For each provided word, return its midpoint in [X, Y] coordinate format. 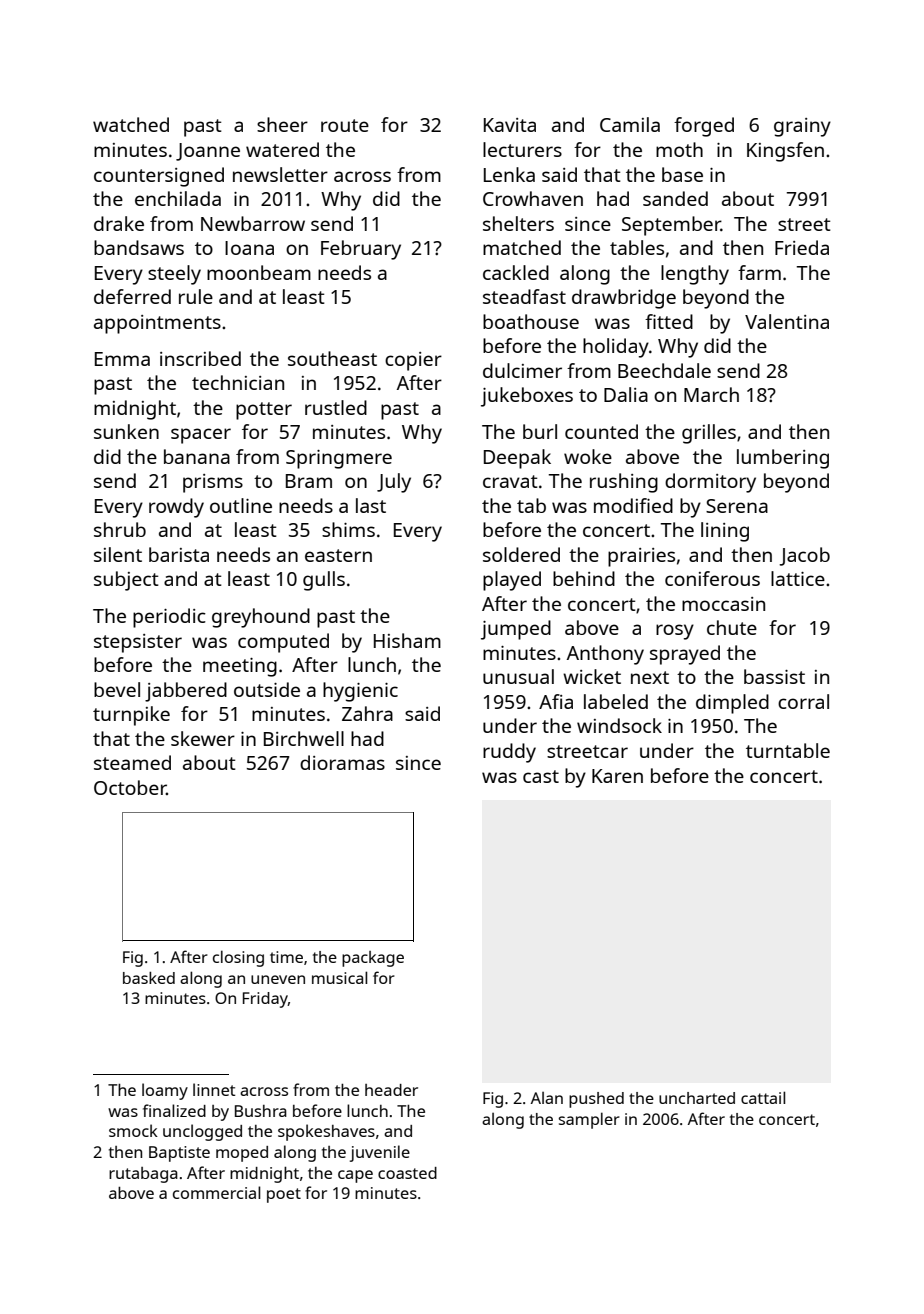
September [671, 226]
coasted [407, 1173]
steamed [132, 762]
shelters [518, 223]
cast [541, 776]
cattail [763, 1097]
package [373, 959]
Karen [617, 776]
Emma [122, 359]
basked [149, 978]
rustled [336, 407]
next [650, 677]
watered [282, 149]
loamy [165, 1091]
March [711, 394]
